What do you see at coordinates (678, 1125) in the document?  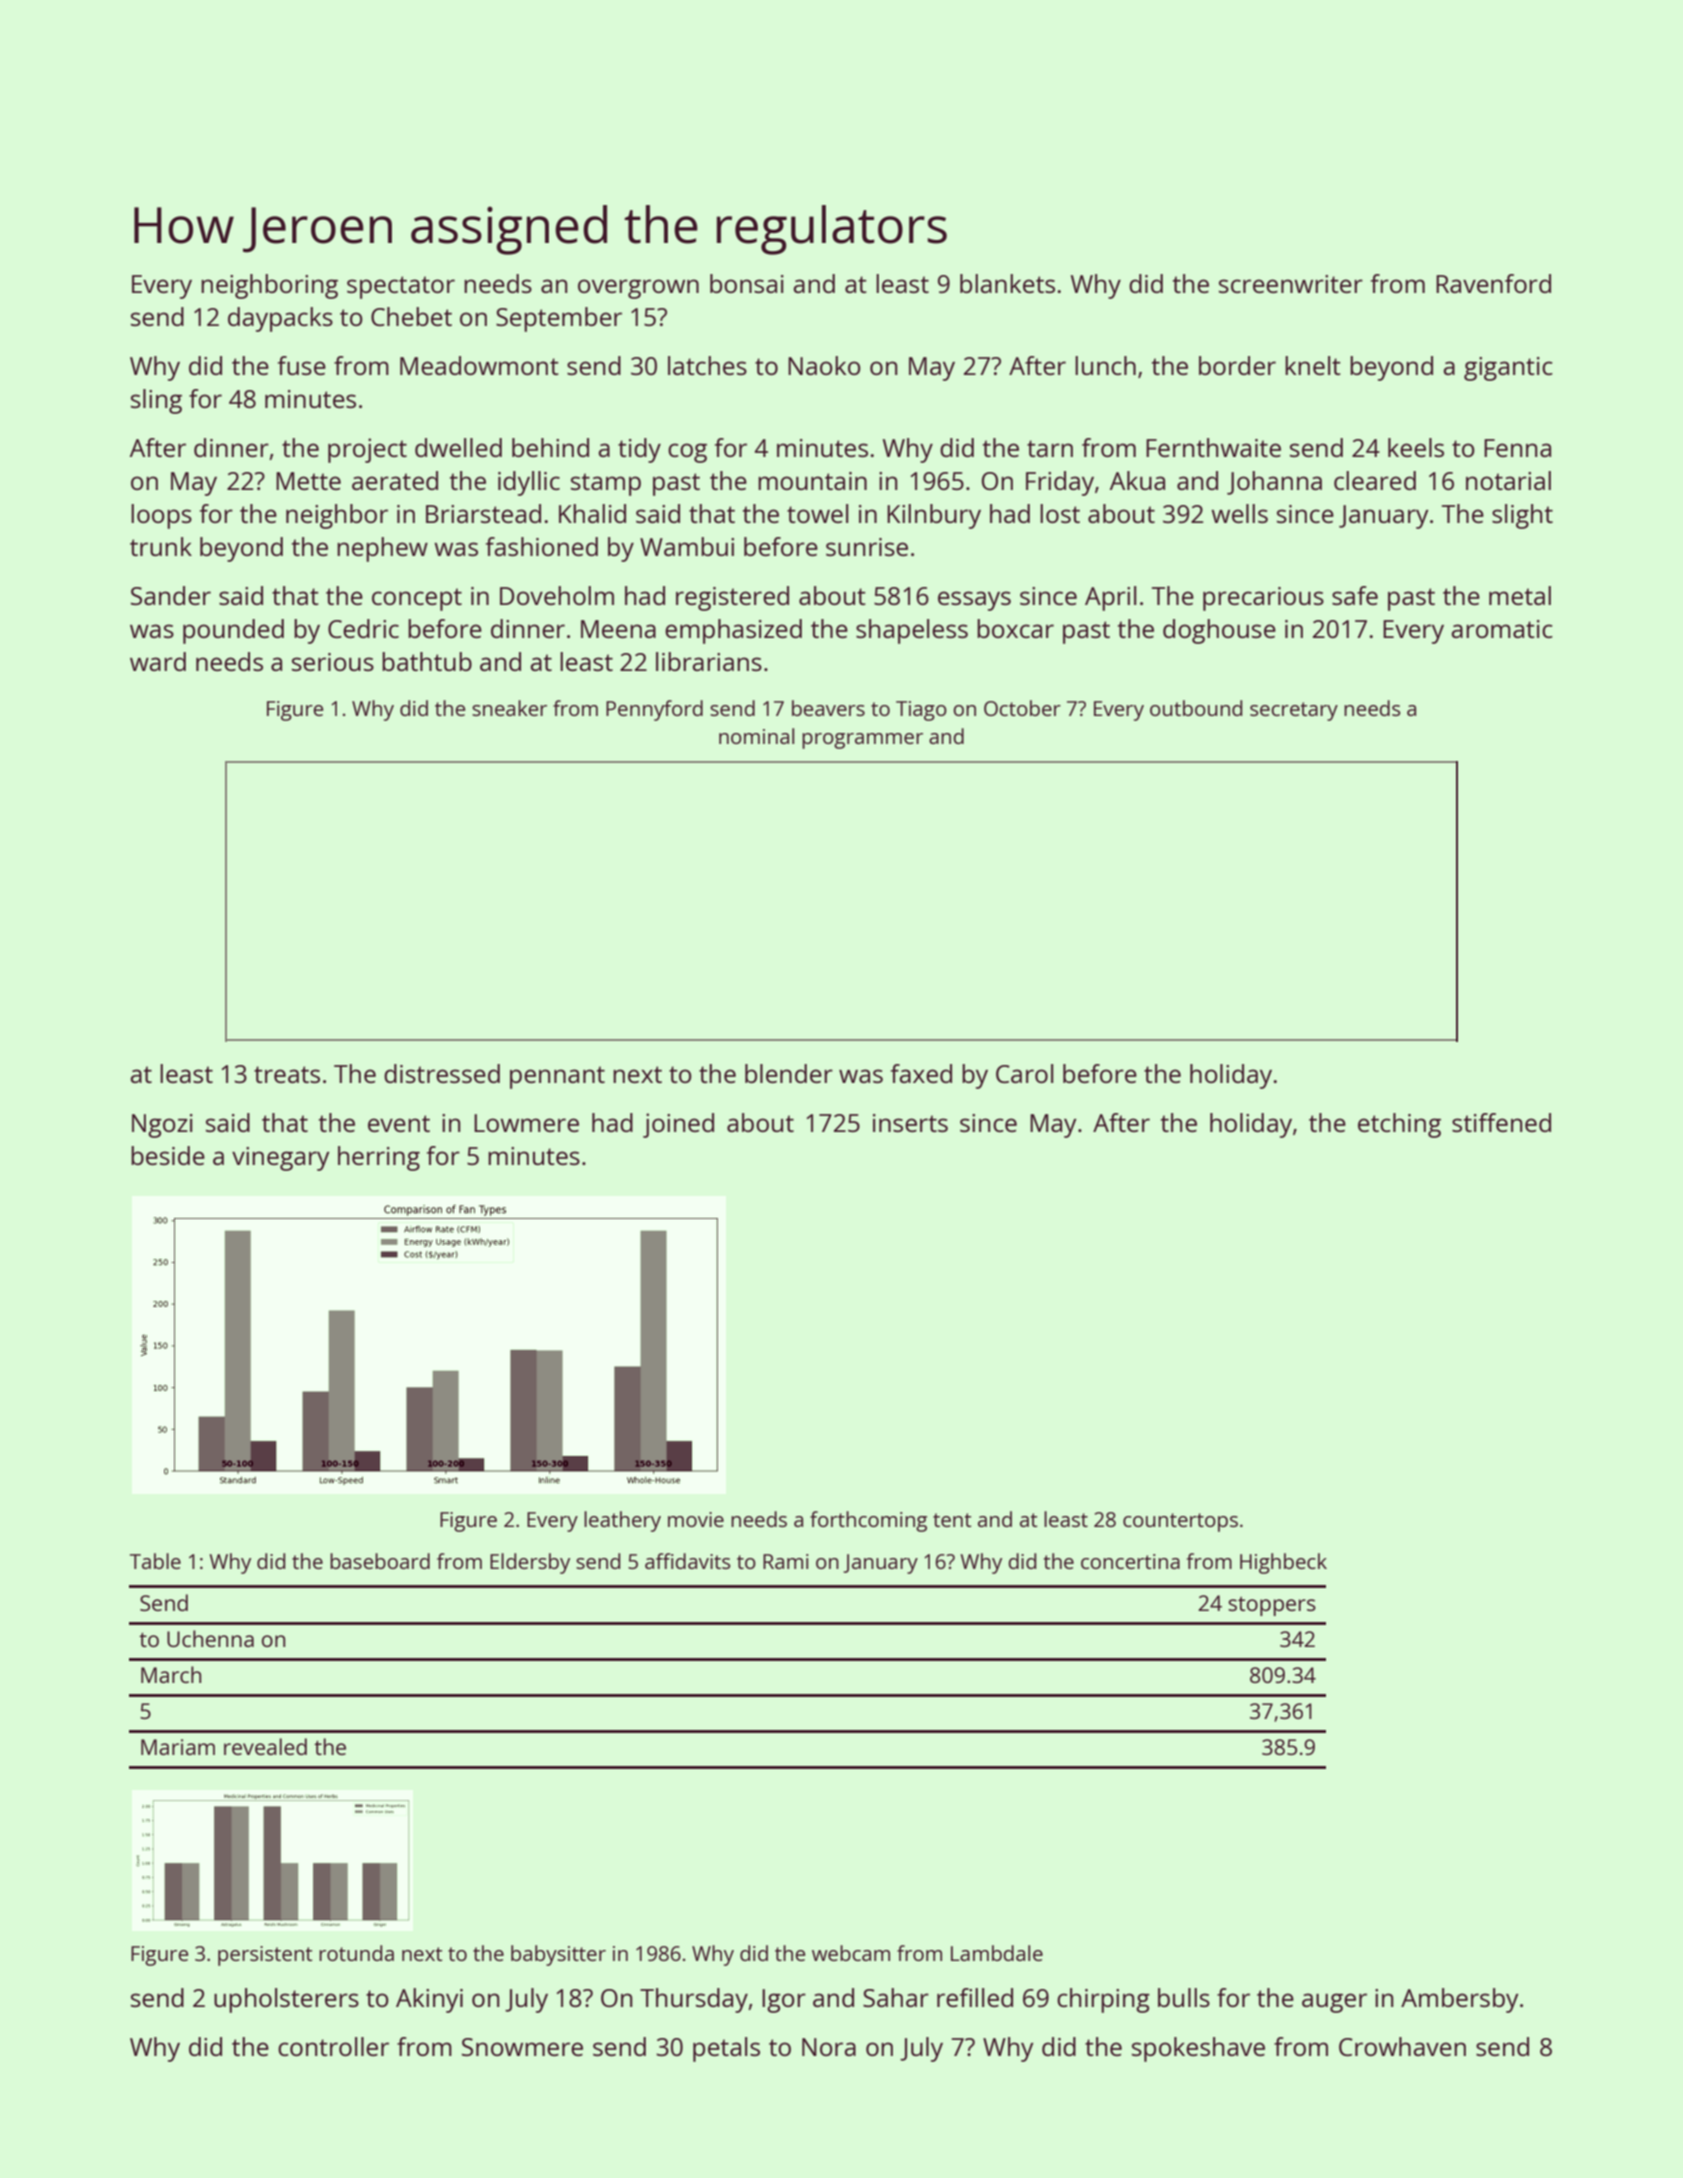 I see `joined` at bounding box center [678, 1125].
